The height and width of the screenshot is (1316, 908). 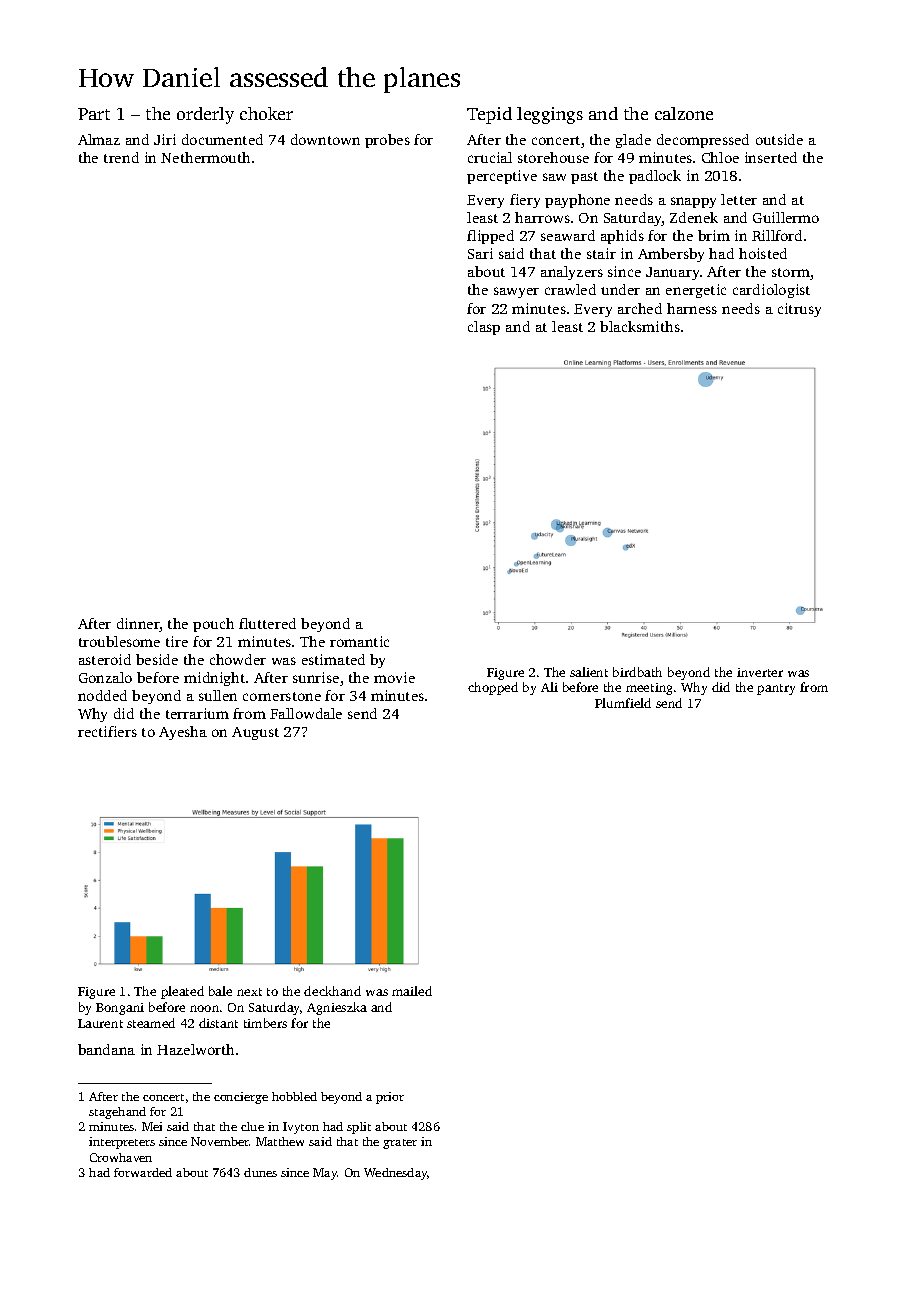 I want to click on clasp, so click(x=484, y=328).
